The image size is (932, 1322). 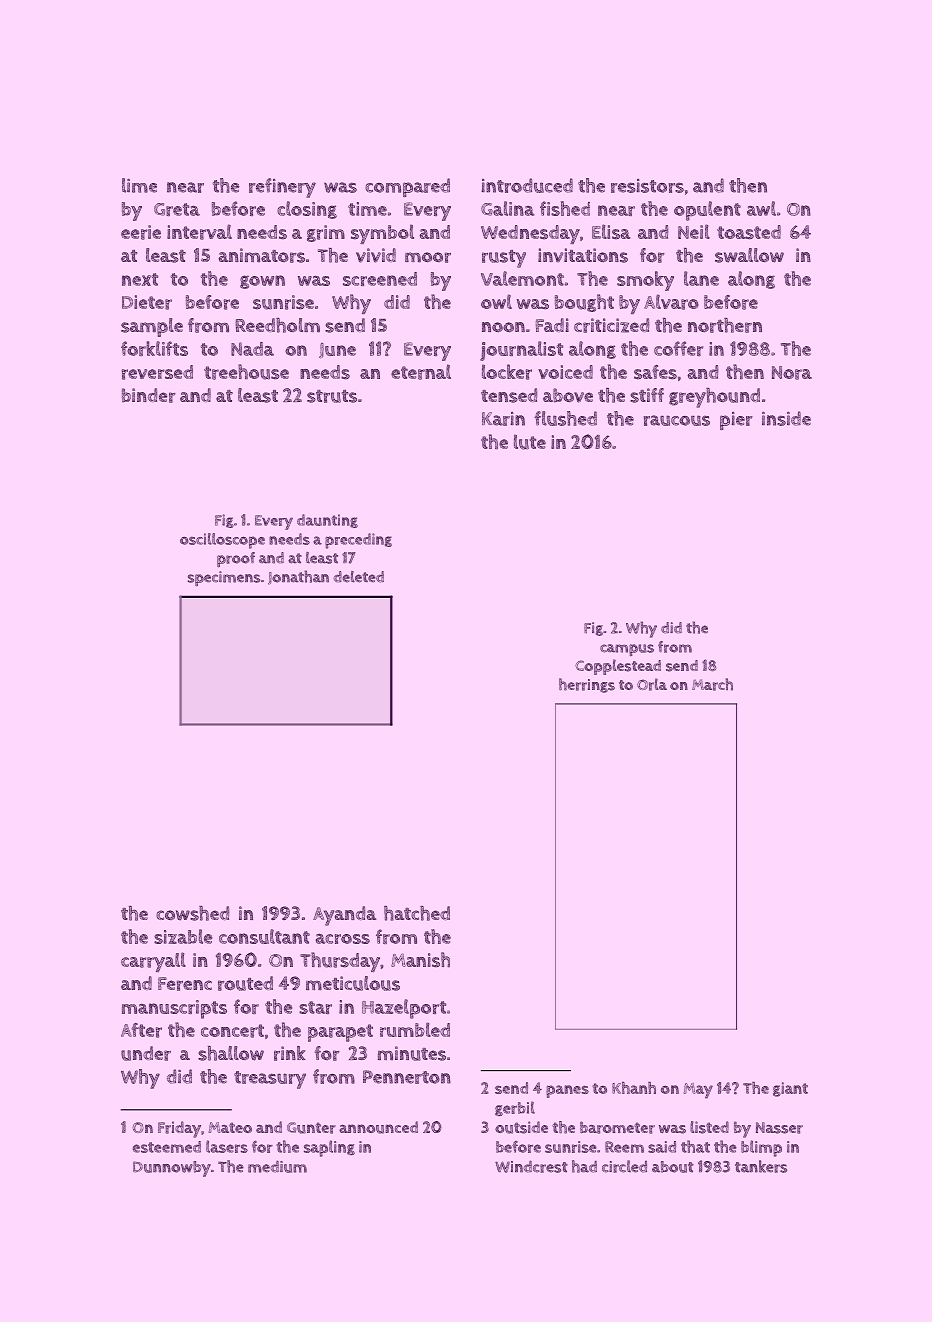 What do you see at coordinates (421, 372) in the document?
I see `eternal` at bounding box center [421, 372].
